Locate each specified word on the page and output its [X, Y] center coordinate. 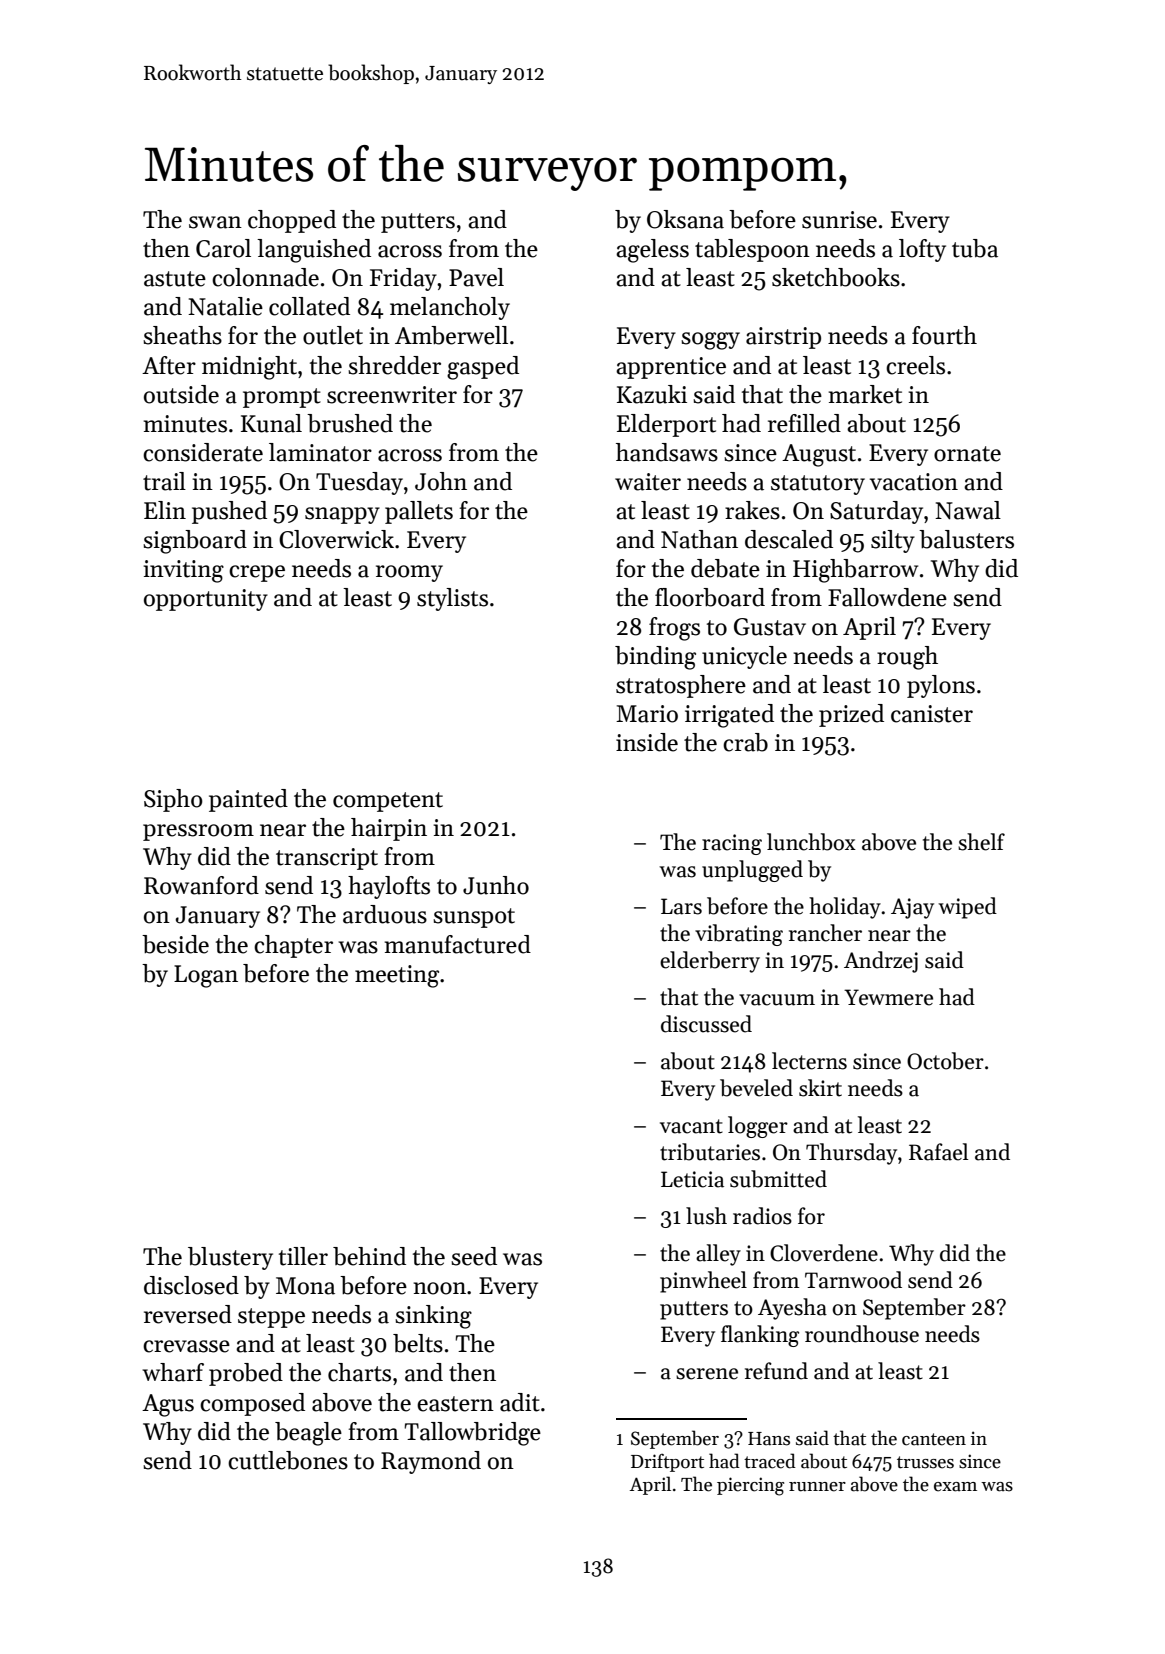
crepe [257, 573]
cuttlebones [288, 1460]
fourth [944, 335]
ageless [652, 251]
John [441, 481]
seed [474, 1256]
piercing [750, 1486]
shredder [394, 365]
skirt [820, 1088]
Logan [206, 976]
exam [955, 1487]
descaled [789, 539]
